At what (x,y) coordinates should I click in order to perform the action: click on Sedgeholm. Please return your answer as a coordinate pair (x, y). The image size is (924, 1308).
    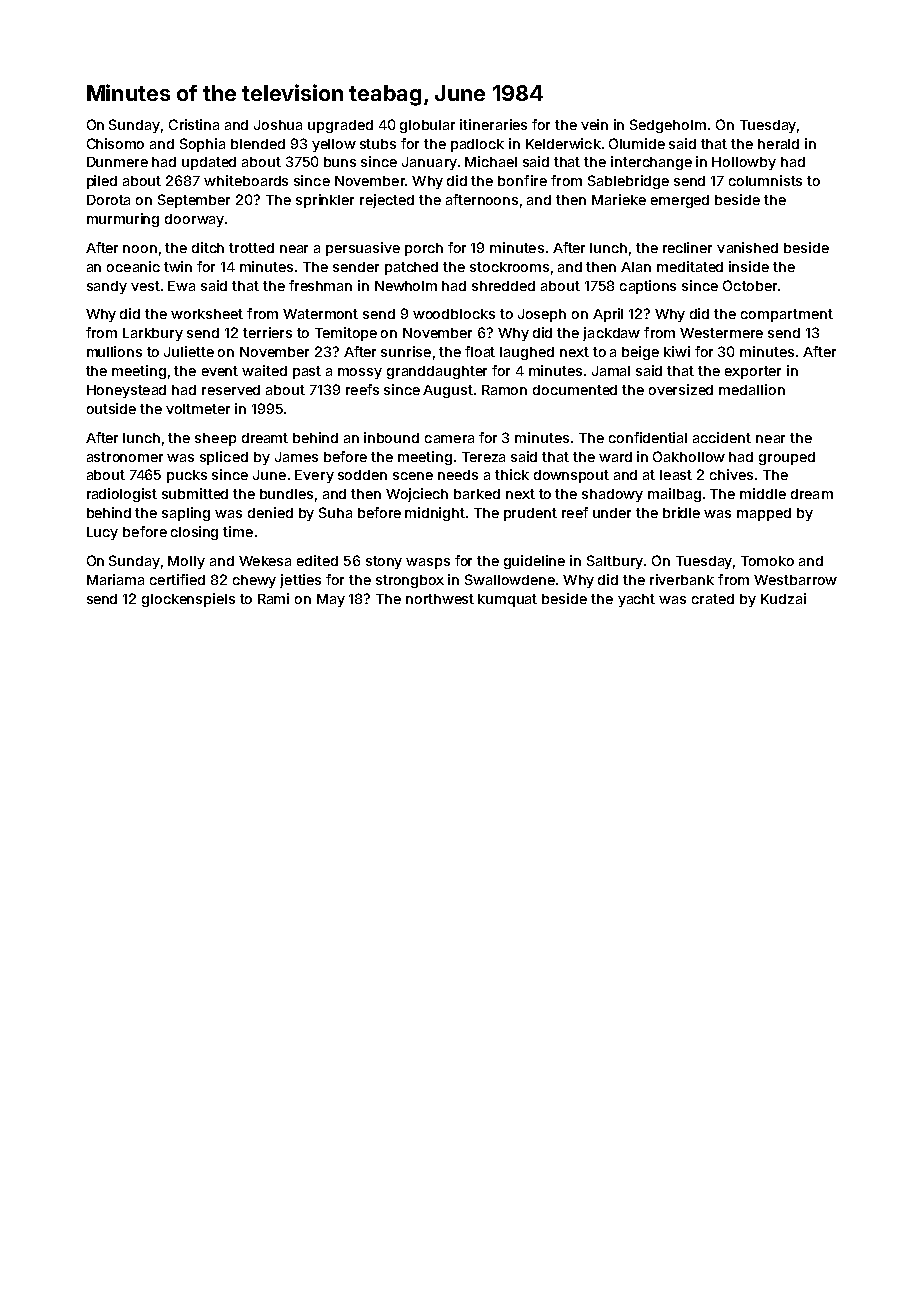
    Looking at the image, I should click on (668, 126).
